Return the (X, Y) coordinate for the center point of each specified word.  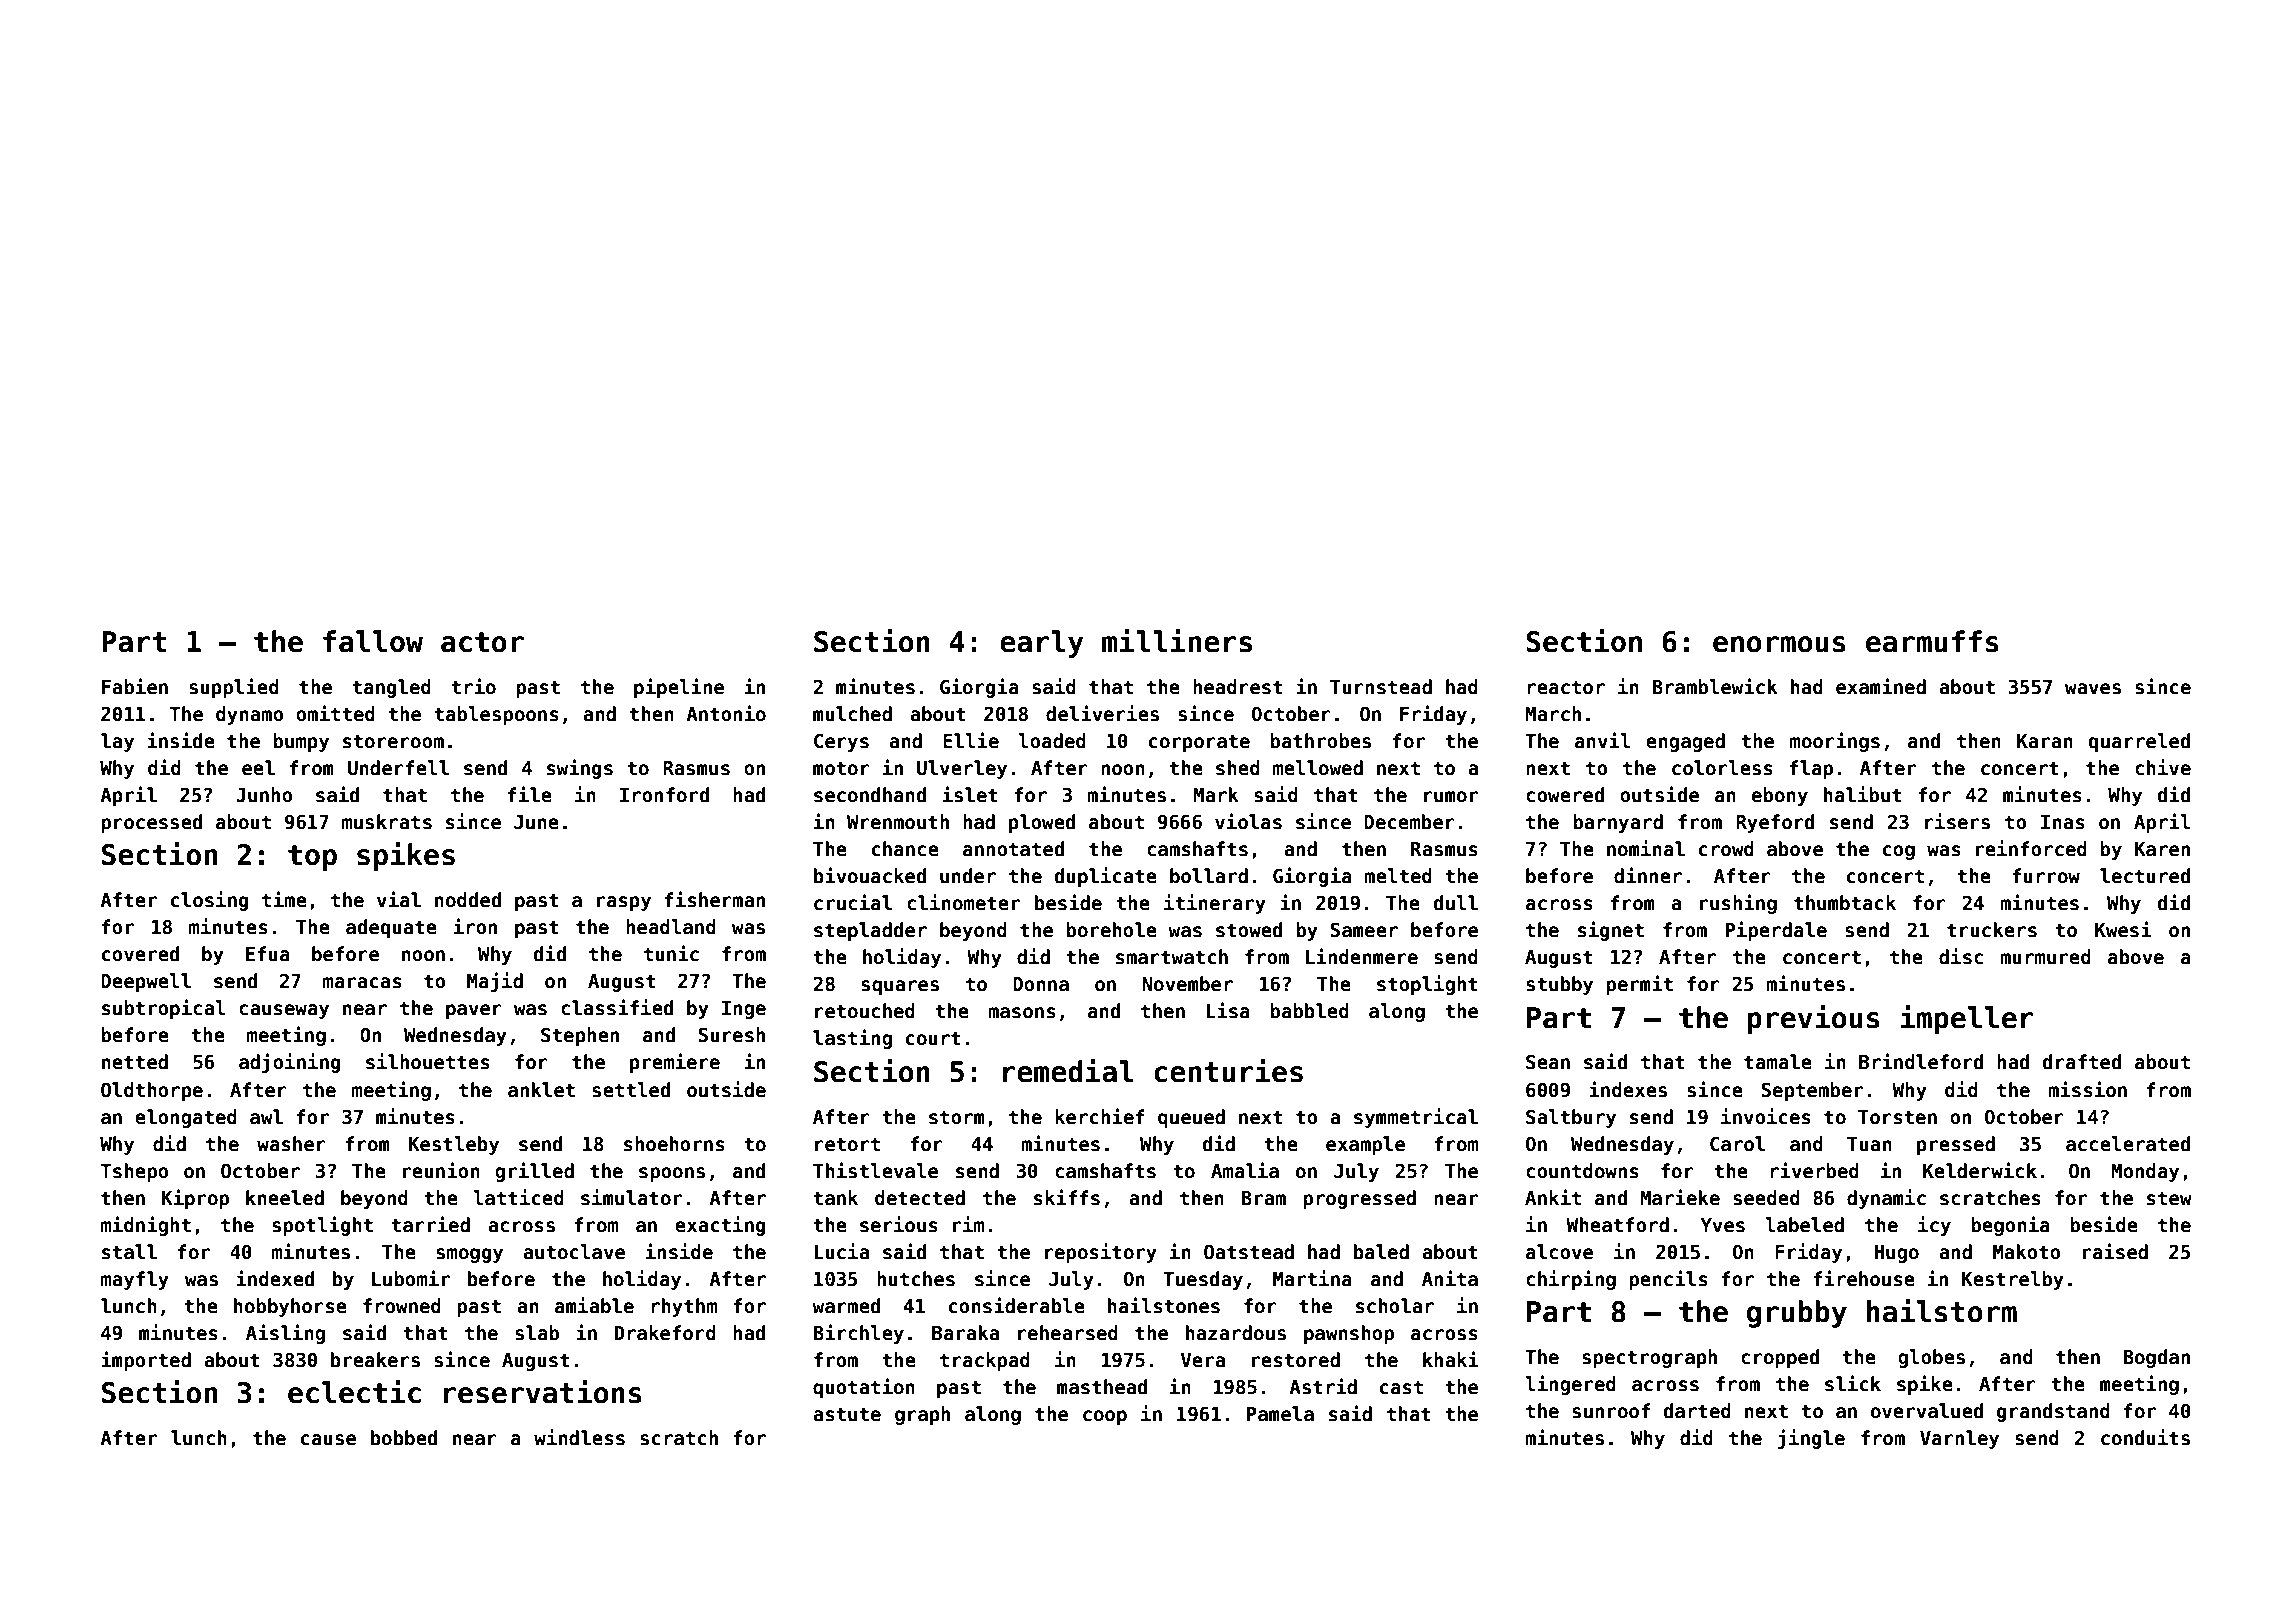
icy (1934, 1226)
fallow (373, 641)
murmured (2045, 957)
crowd (1726, 849)
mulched (852, 714)
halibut (1863, 794)
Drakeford (665, 1333)
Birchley (858, 1334)
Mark (1216, 795)
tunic (671, 953)
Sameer (1364, 930)
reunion (441, 1170)
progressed (1359, 1199)
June (536, 822)
